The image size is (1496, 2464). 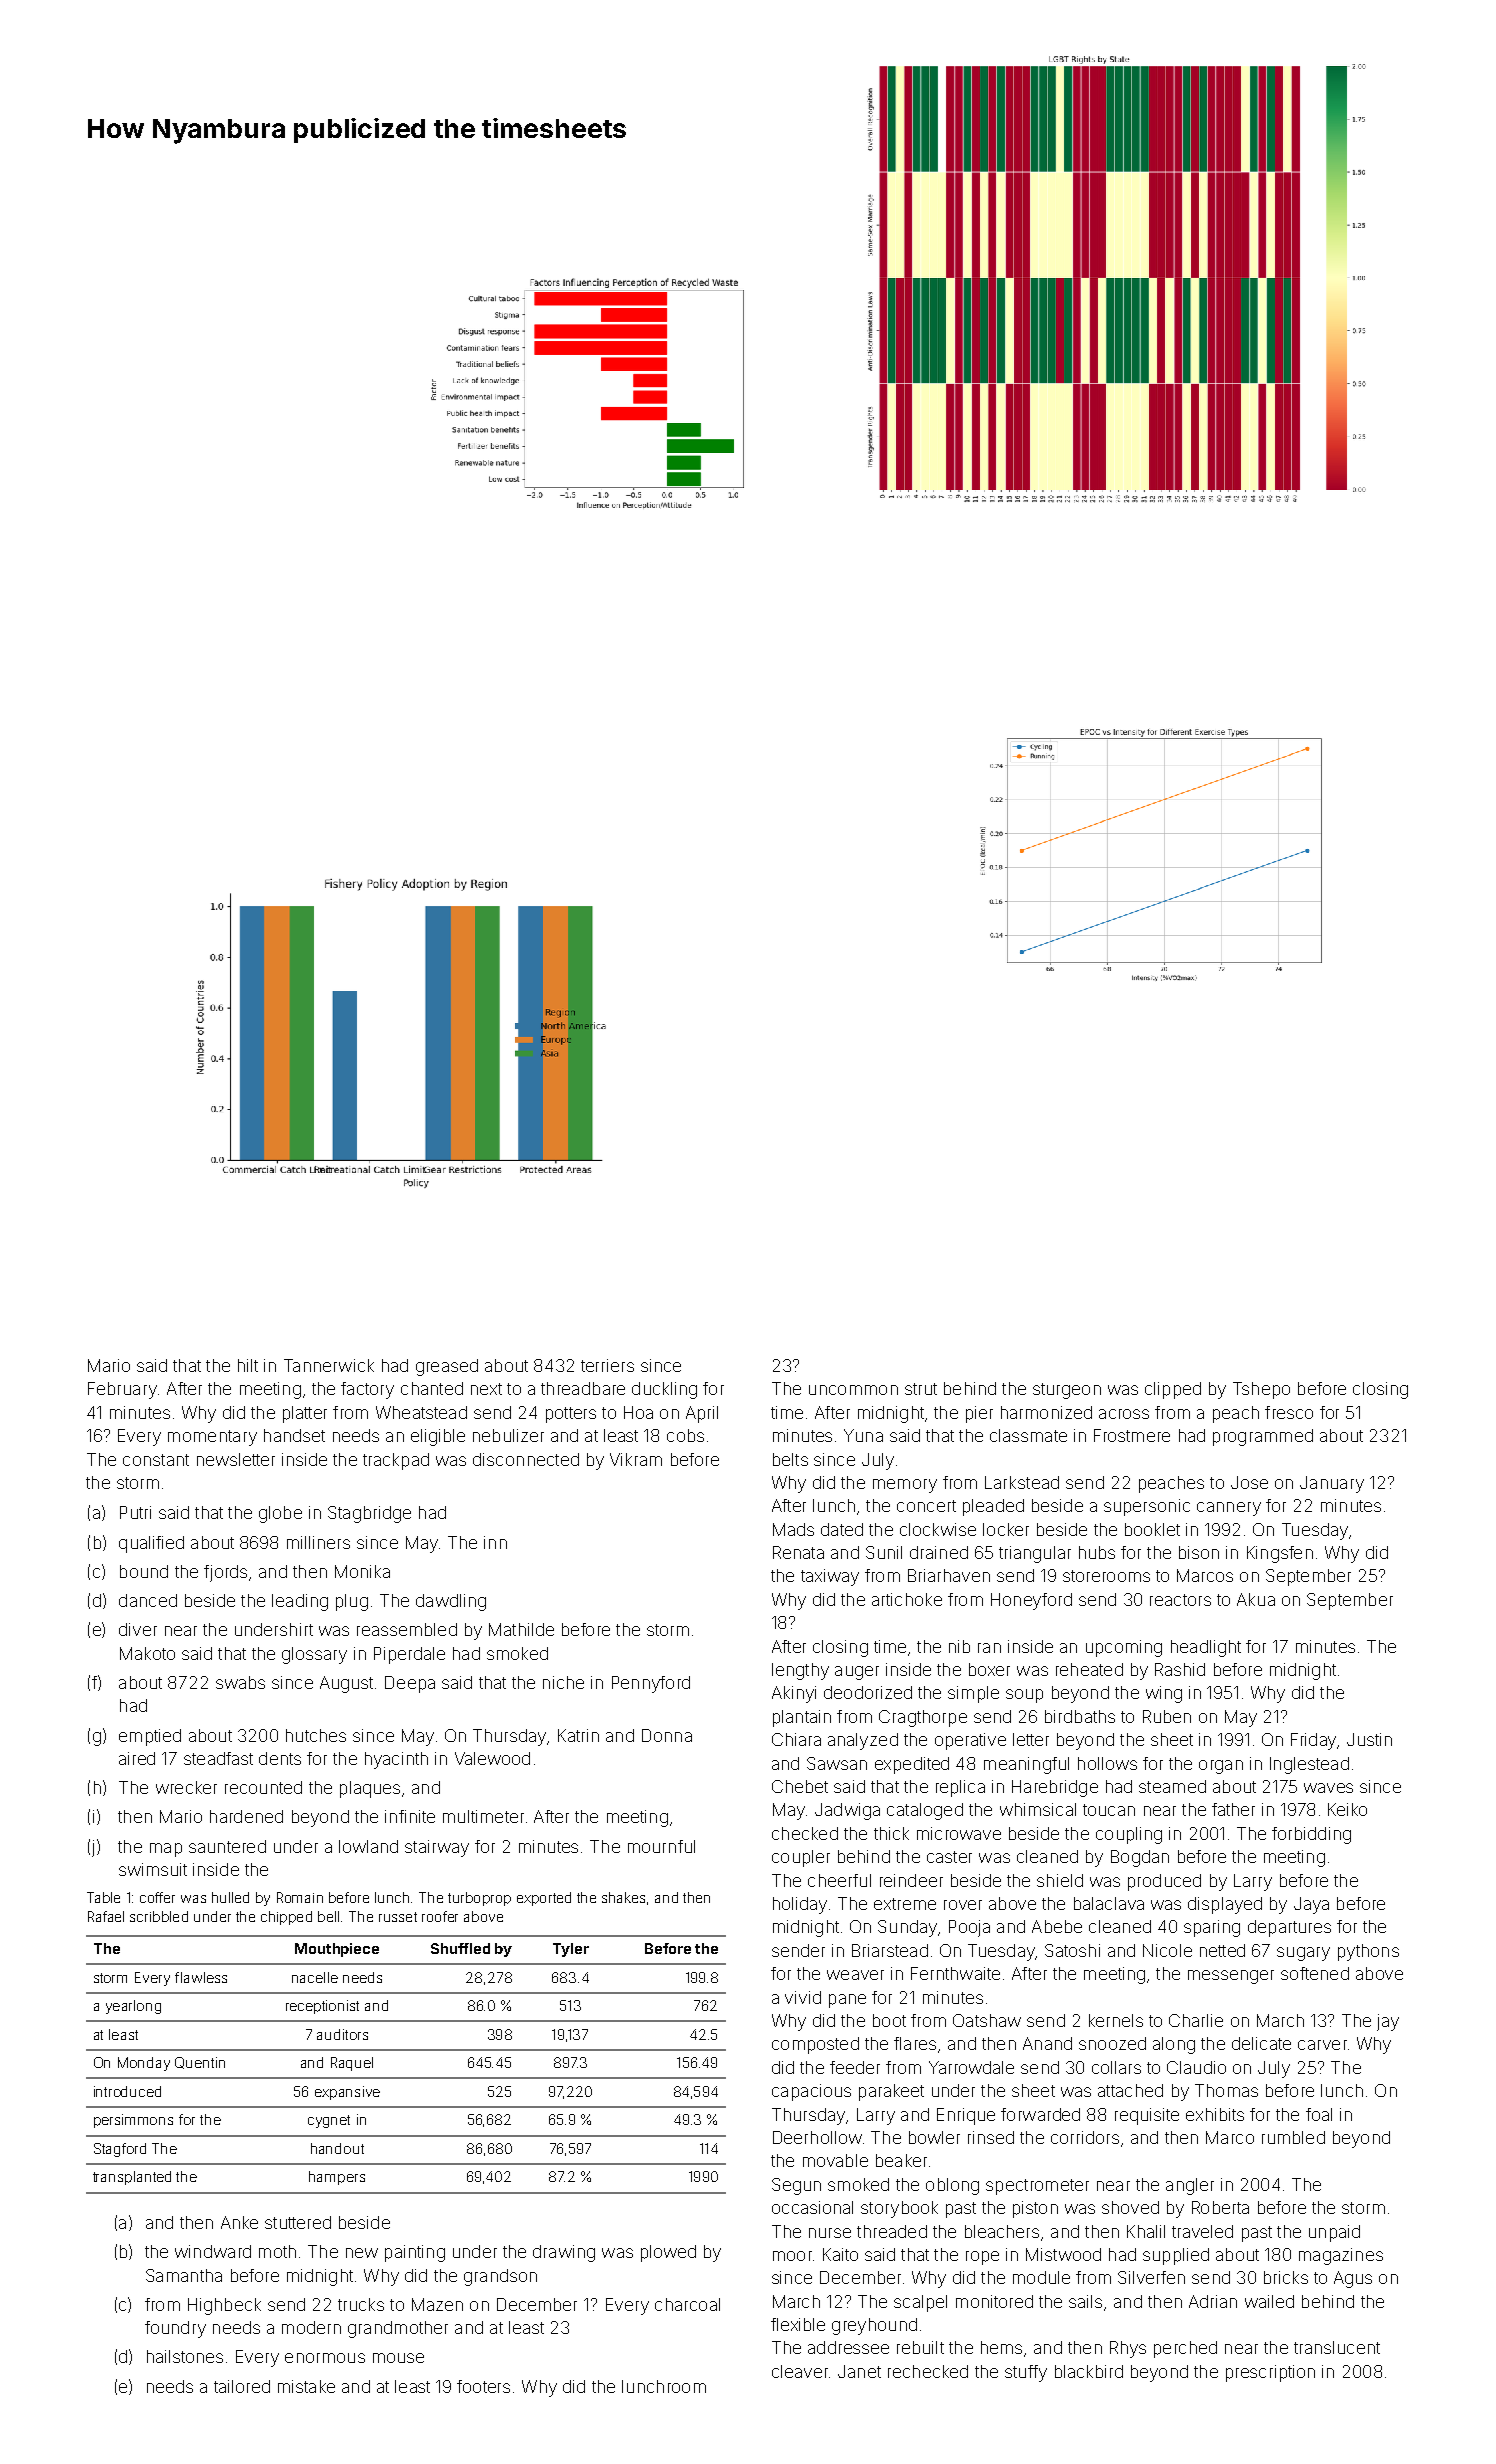 I want to click on handset, so click(x=294, y=1435).
